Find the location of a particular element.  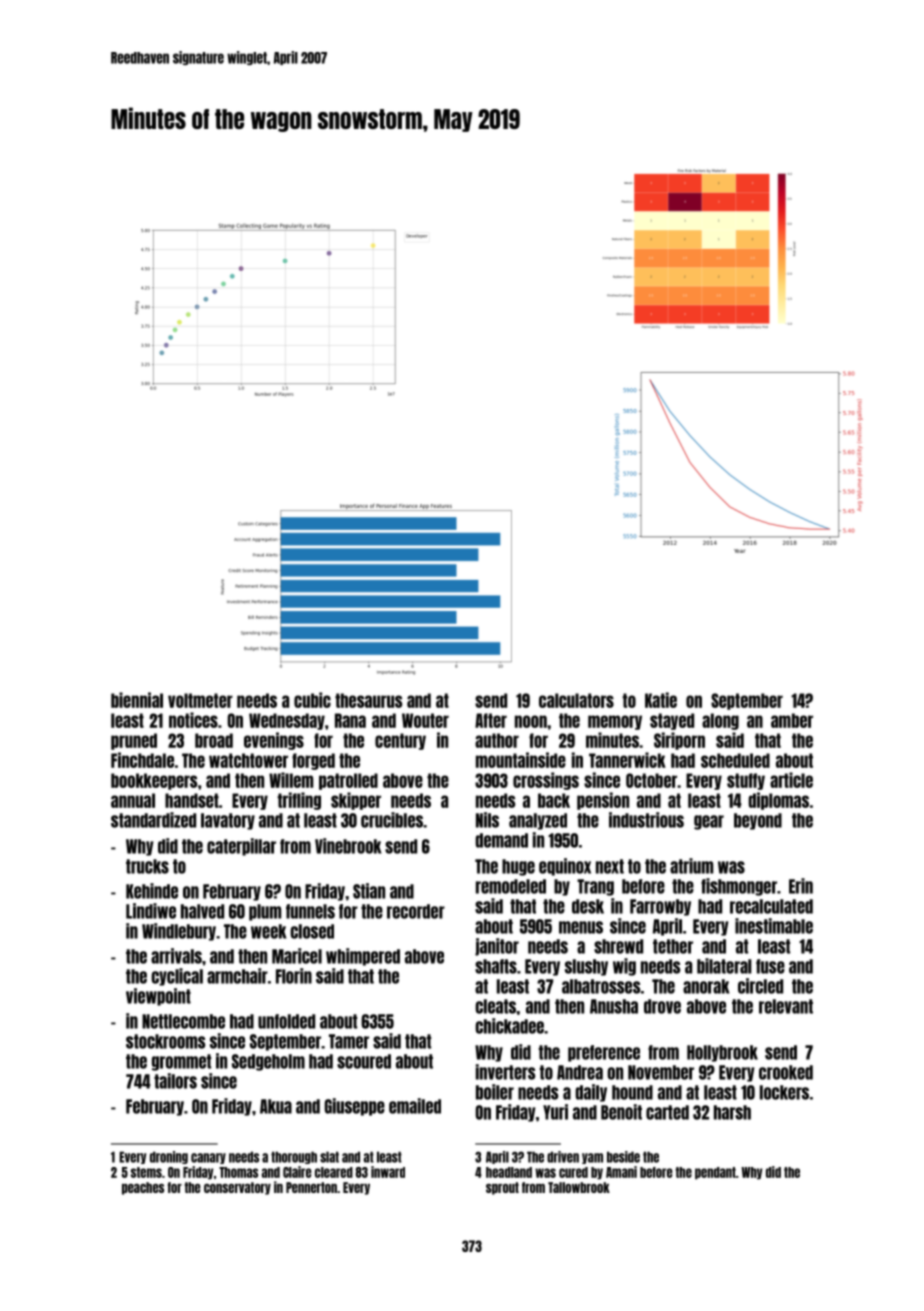

Pennerton is located at coordinates (311, 1187).
